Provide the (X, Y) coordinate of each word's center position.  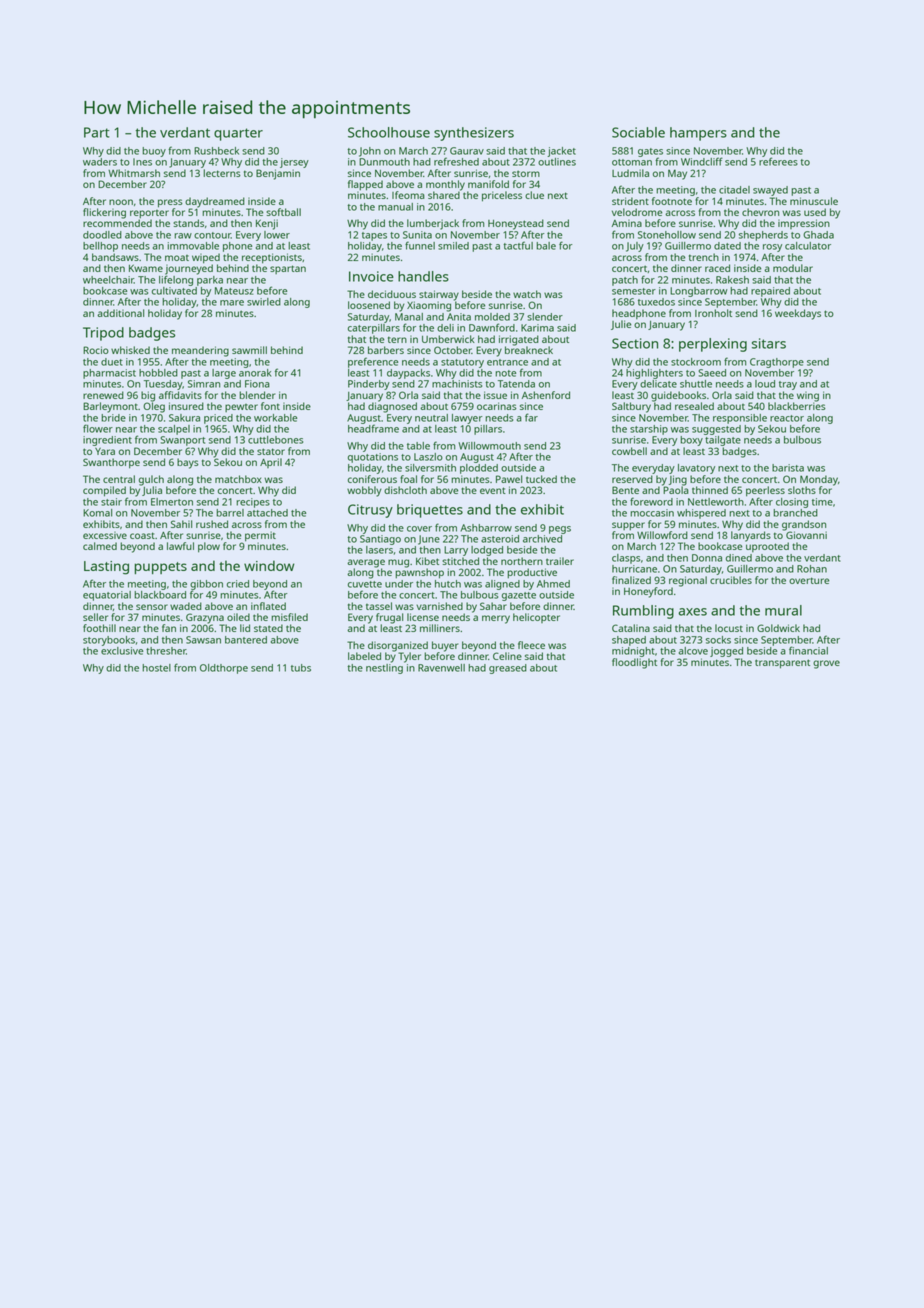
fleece (531, 645)
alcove (693, 651)
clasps (626, 559)
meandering (200, 351)
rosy (772, 248)
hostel (156, 668)
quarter (238, 134)
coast (142, 535)
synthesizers (474, 134)
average (366, 563)
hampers (698, 134)
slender (545, 317)
